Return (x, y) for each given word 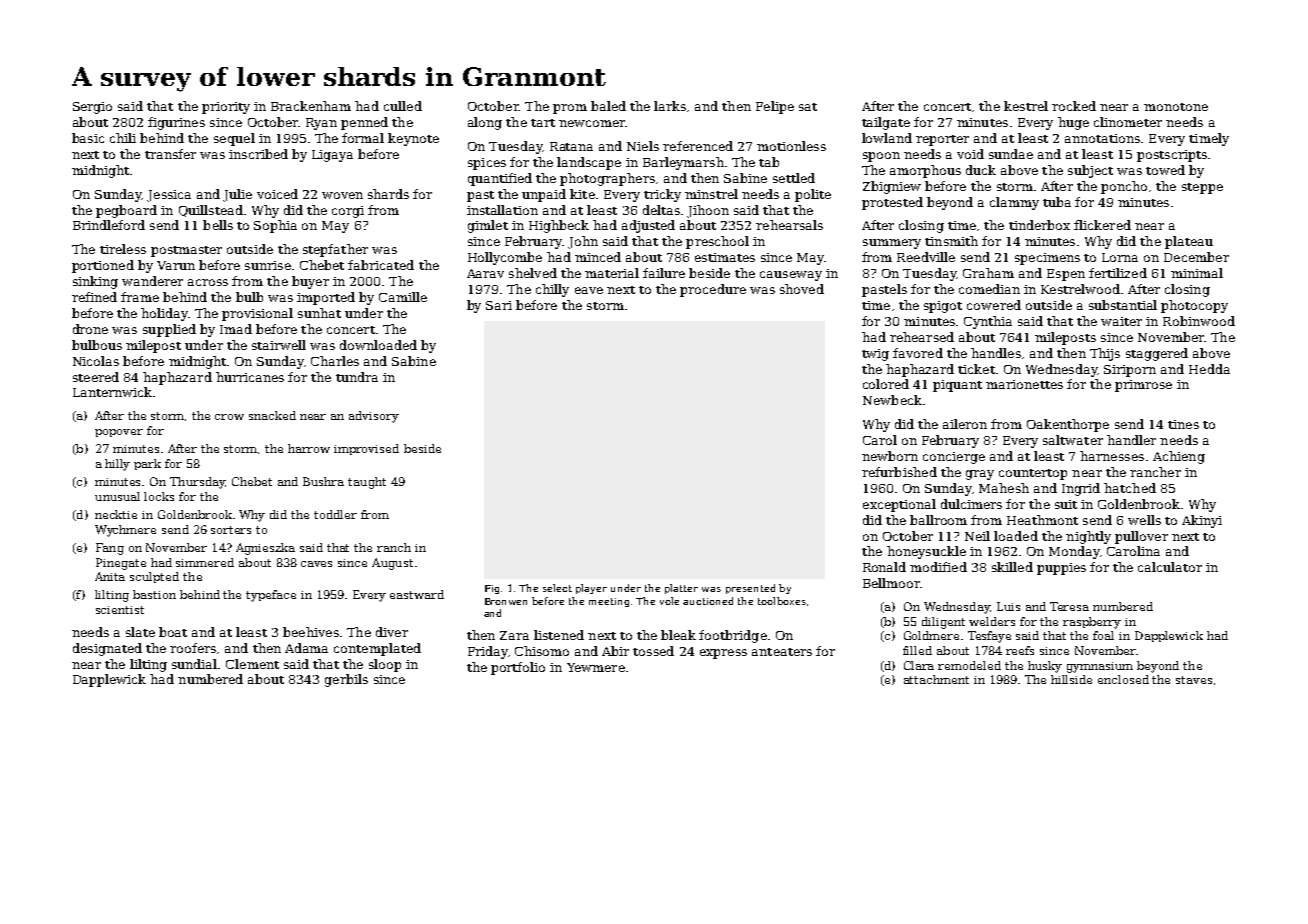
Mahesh (1004, 488)
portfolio (518, 668)
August (392, 564)
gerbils (346, 680)
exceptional (899, 505)
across (208, 282)
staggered (1157, 354)
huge (1073, 123)
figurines (176, 123)
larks (670, 106)
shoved (802, 289)
